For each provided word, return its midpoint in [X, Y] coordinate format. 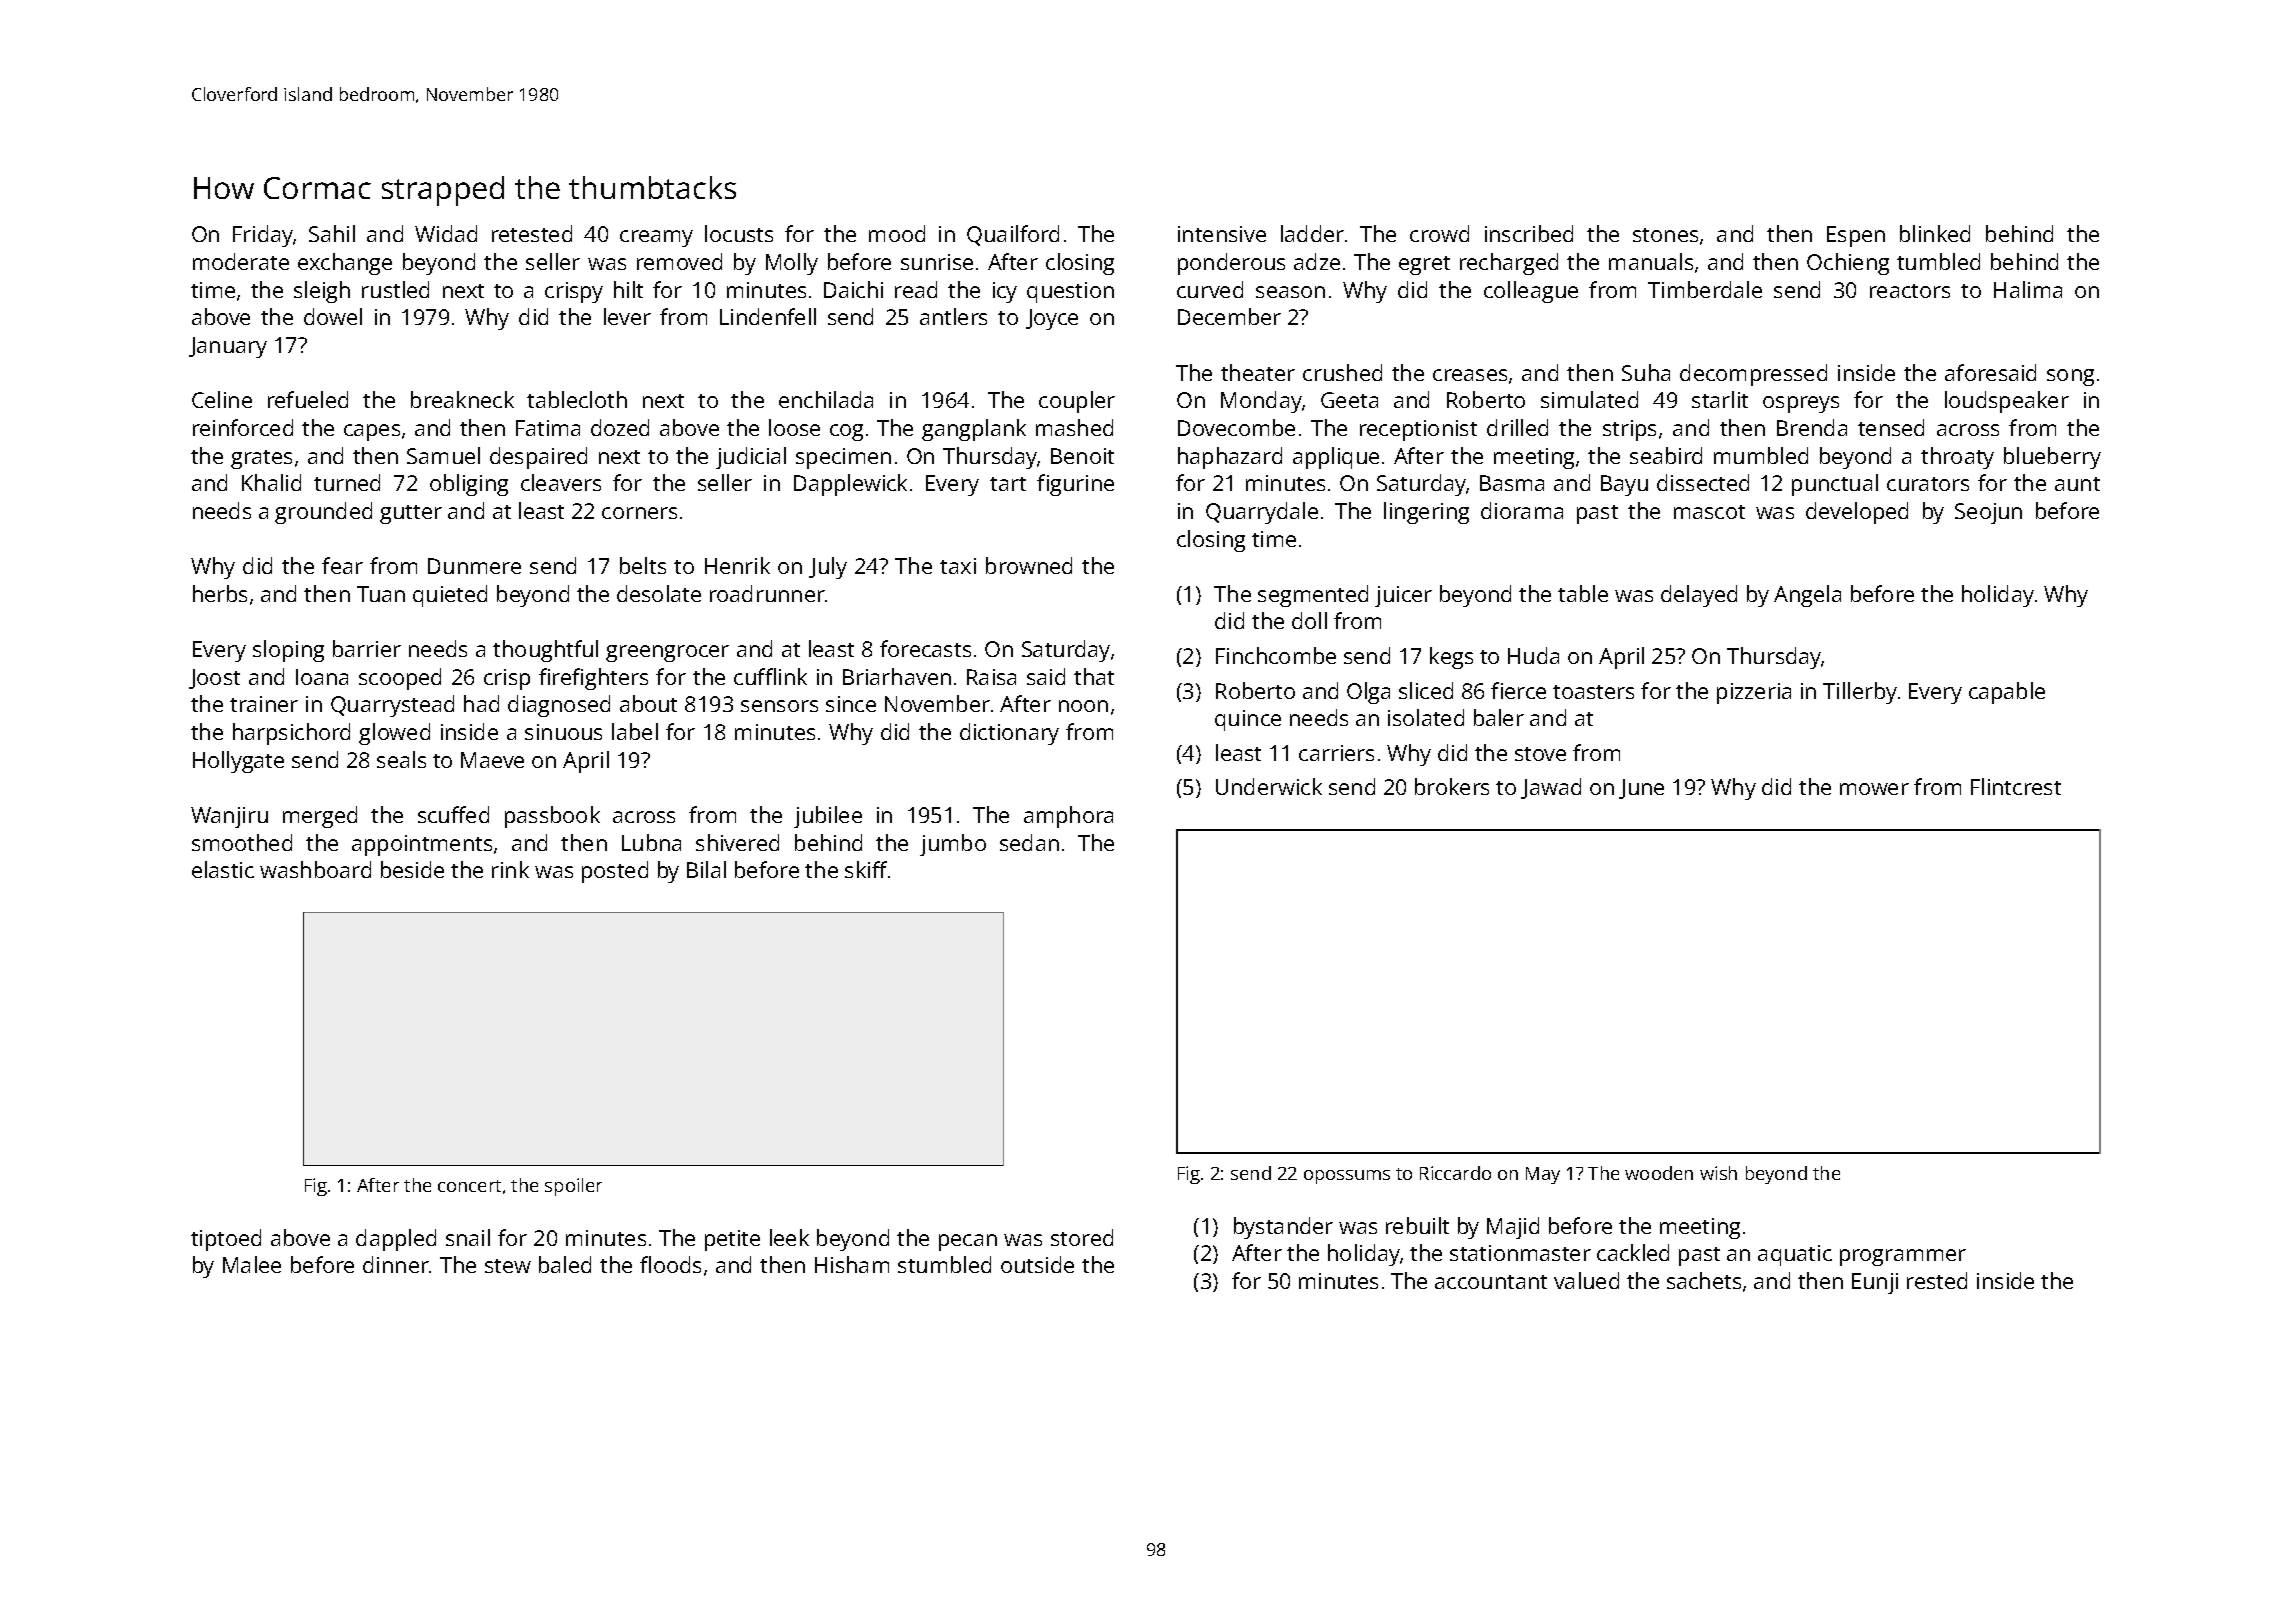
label [635, 731]
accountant [1491, 1282]
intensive [1222, 234]
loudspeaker [2007, 402]
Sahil [332, 233]
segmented [1313, 596]
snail [468, 1237]
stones [1665, 235]
